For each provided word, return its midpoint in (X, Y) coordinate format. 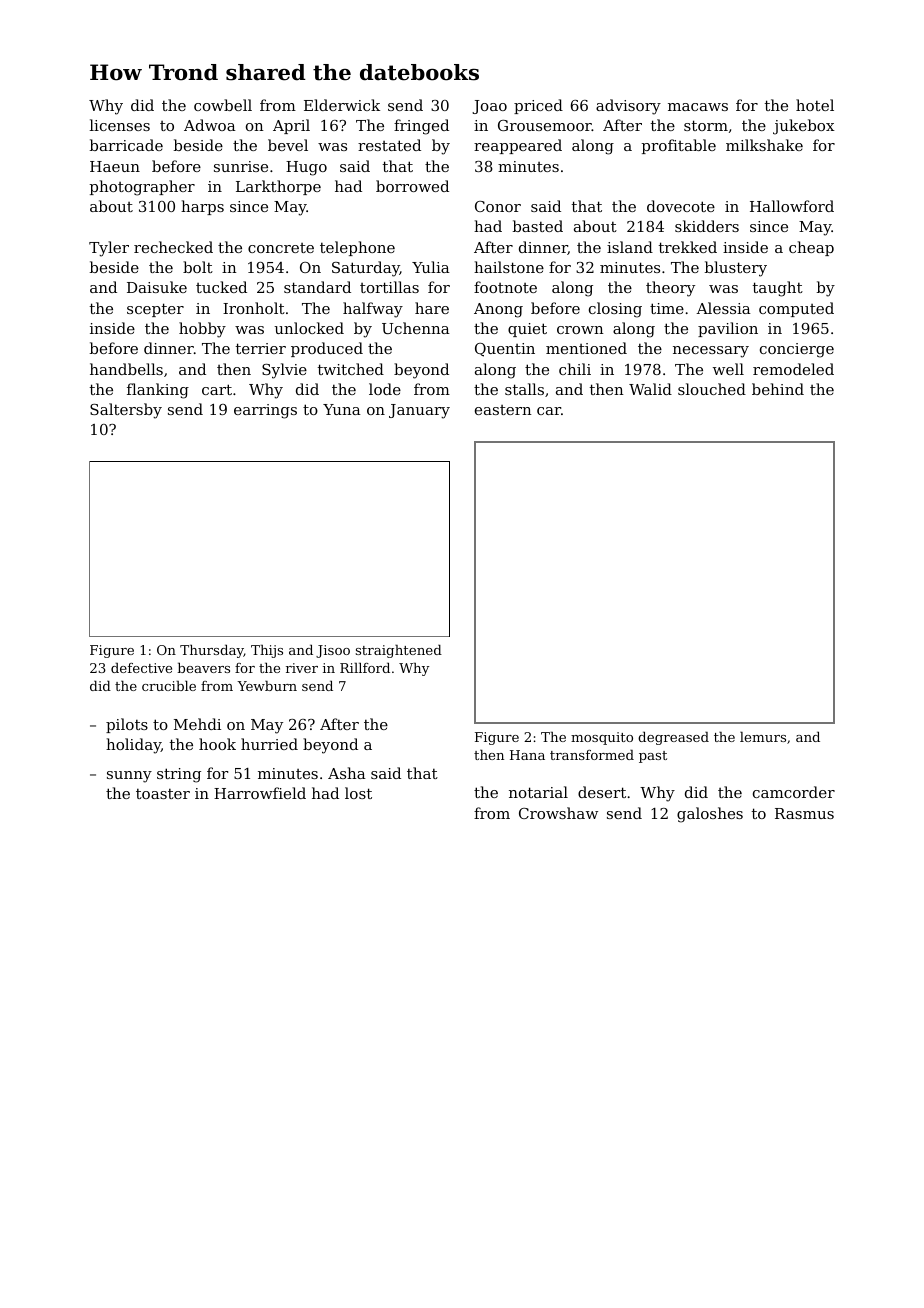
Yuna (342, 409)
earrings (265, 411)
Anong (498, 310)
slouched (712, 389)
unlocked (309, 328)
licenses (120, 125)
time (667, 308)
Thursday (212, 651)
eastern (503, 410)
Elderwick (342, 105)
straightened (399, 651)
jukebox (804, 127)
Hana (527, 755)
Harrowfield (260, 793)
